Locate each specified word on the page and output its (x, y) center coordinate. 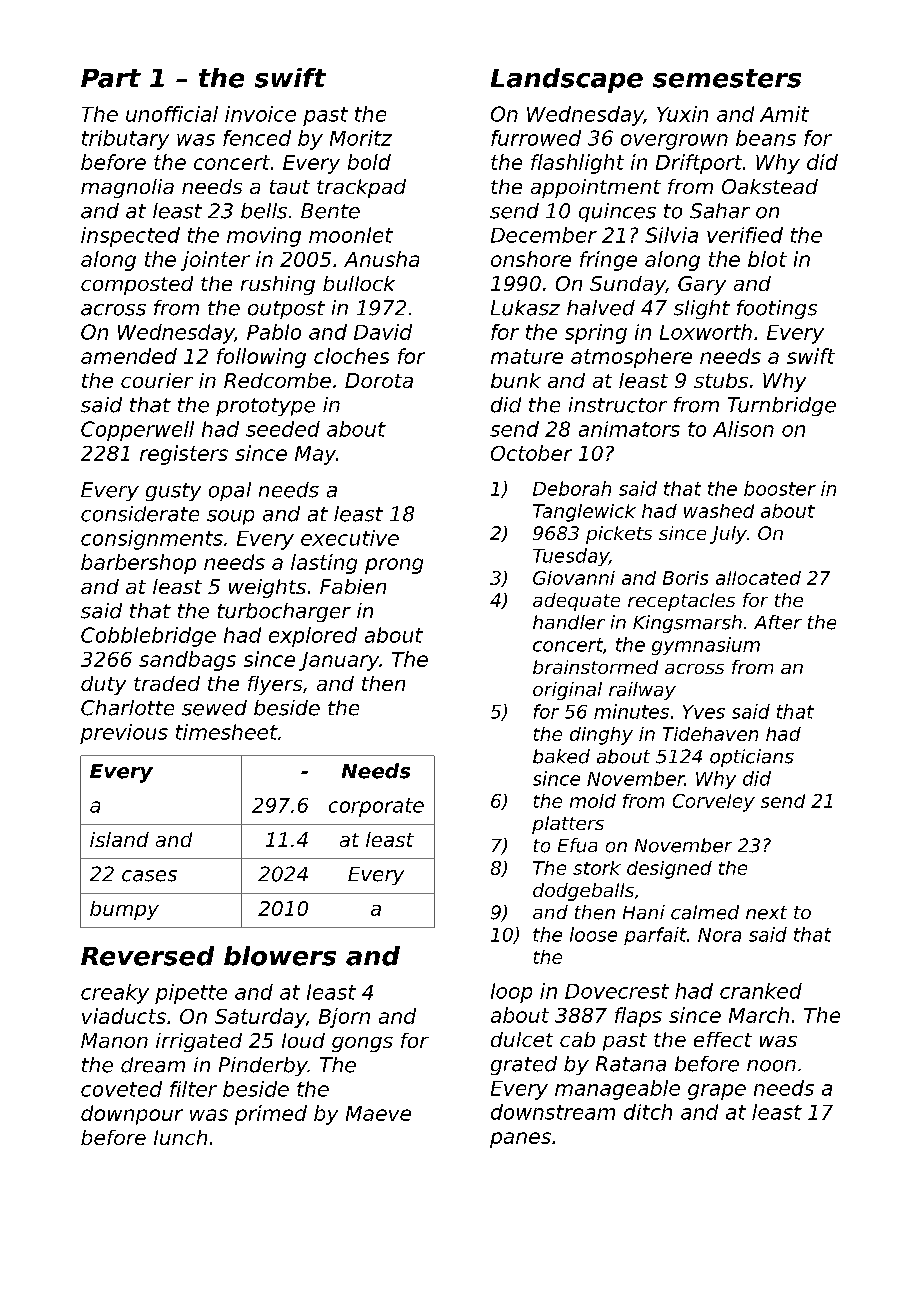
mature (527, 356)
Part (111, 78)
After (778, 622)
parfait (655, 936)
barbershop (138, 564)
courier (157, 380)
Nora (719, 935)
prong (394, 566)
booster (780, 488)
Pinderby (263, 1066)
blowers (280, 956)
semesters (727, 78)
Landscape (567, 80)
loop (511, 993)
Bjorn (344, 1018)
